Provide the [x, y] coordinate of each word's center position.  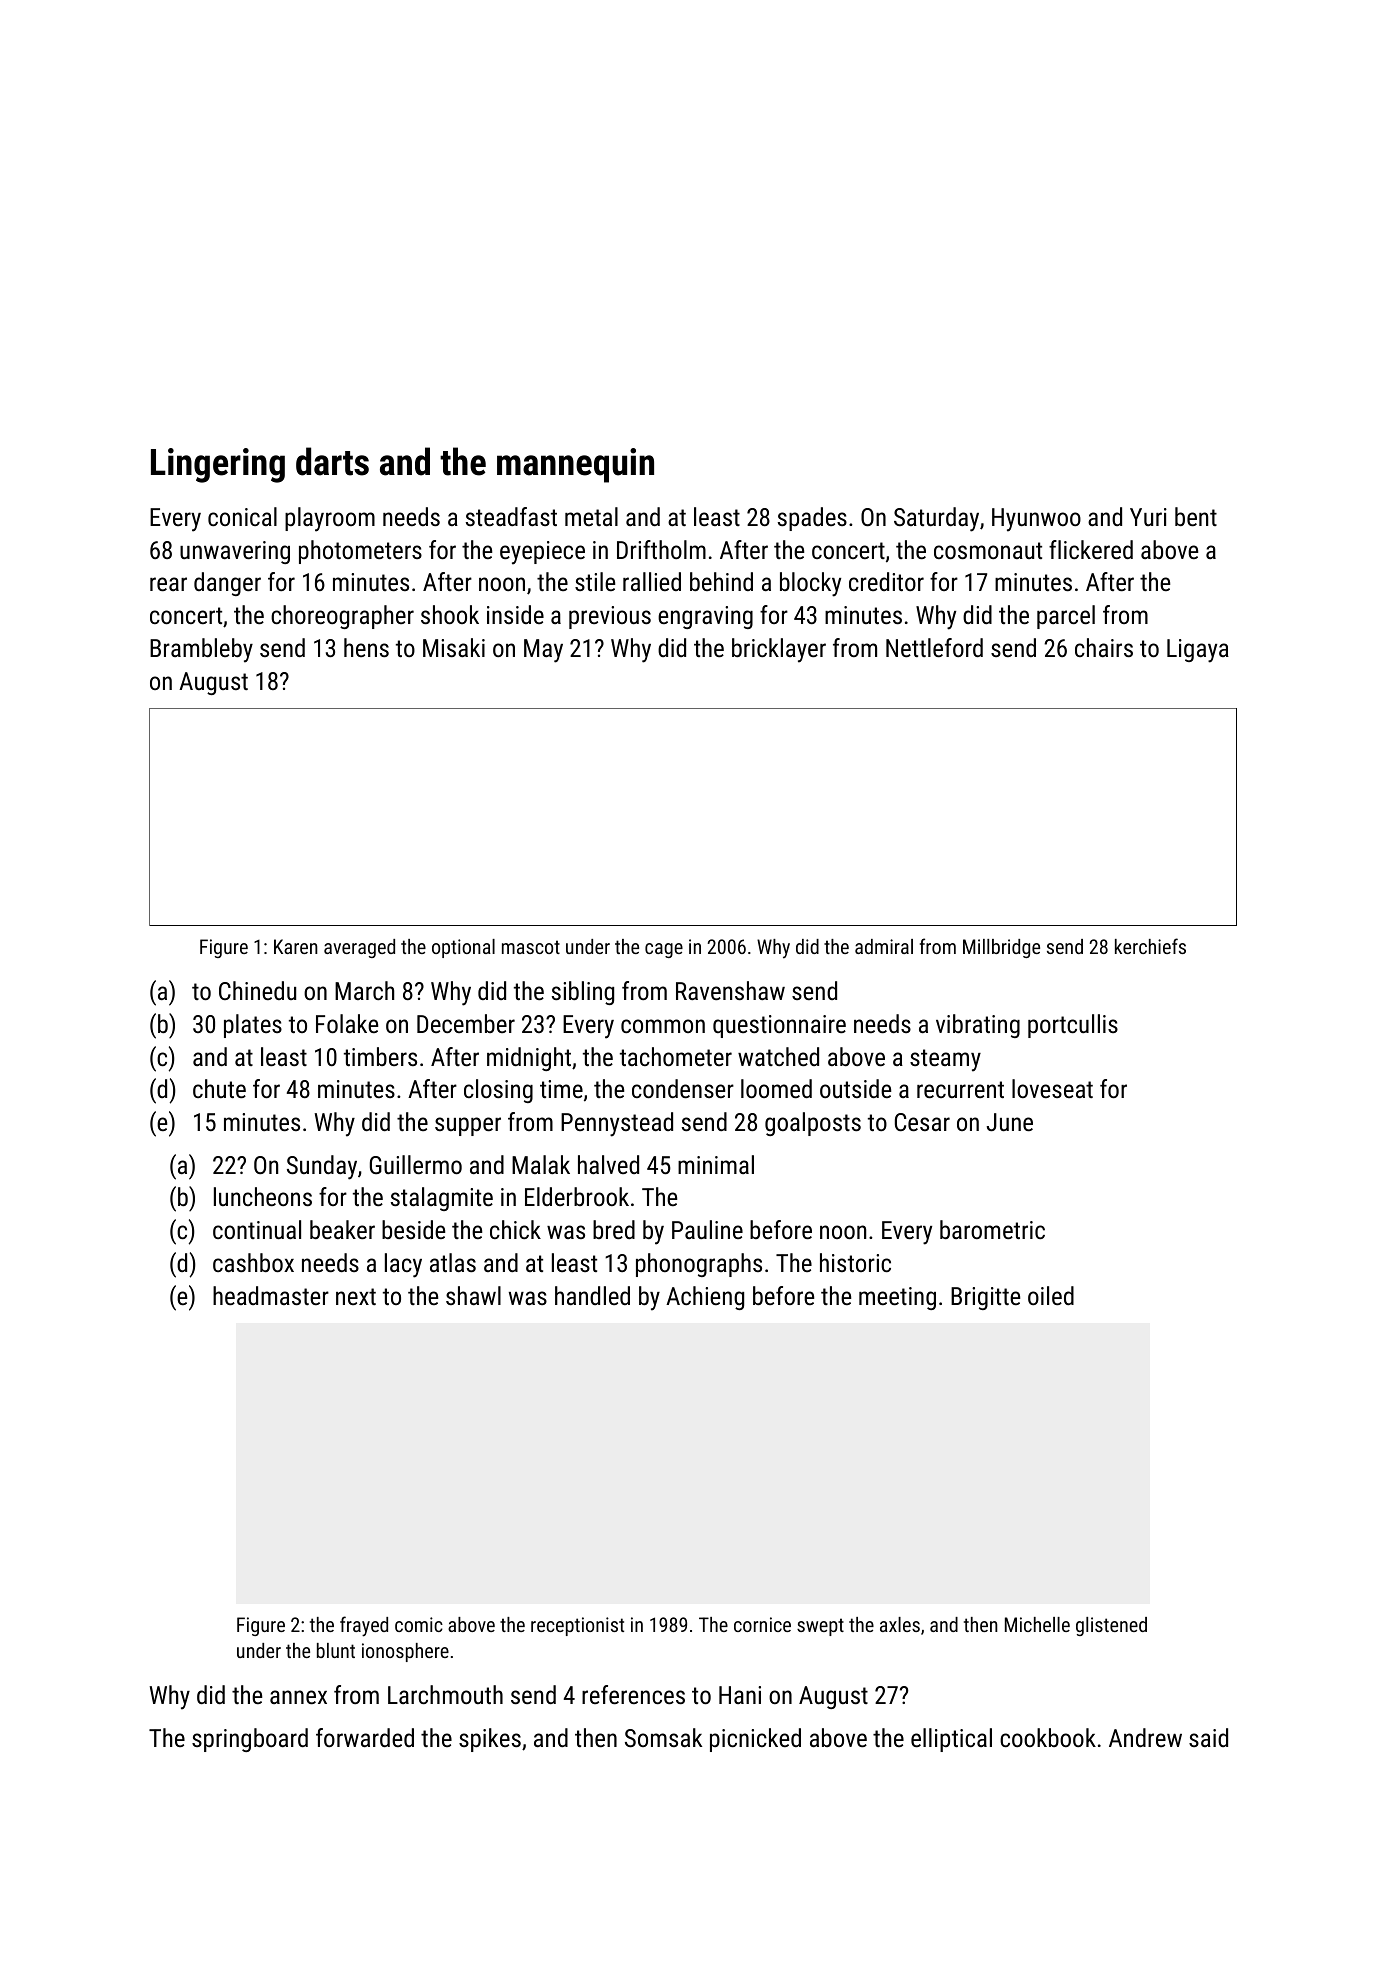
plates [253, 1026]
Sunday [322, 1167]
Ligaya [1198, 651]
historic [855, 1262]
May [543, 651]
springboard [250, 1740]
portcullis [1073, 1026]
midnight [529, 1059]
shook [450, 614]
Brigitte [985, 1298]
